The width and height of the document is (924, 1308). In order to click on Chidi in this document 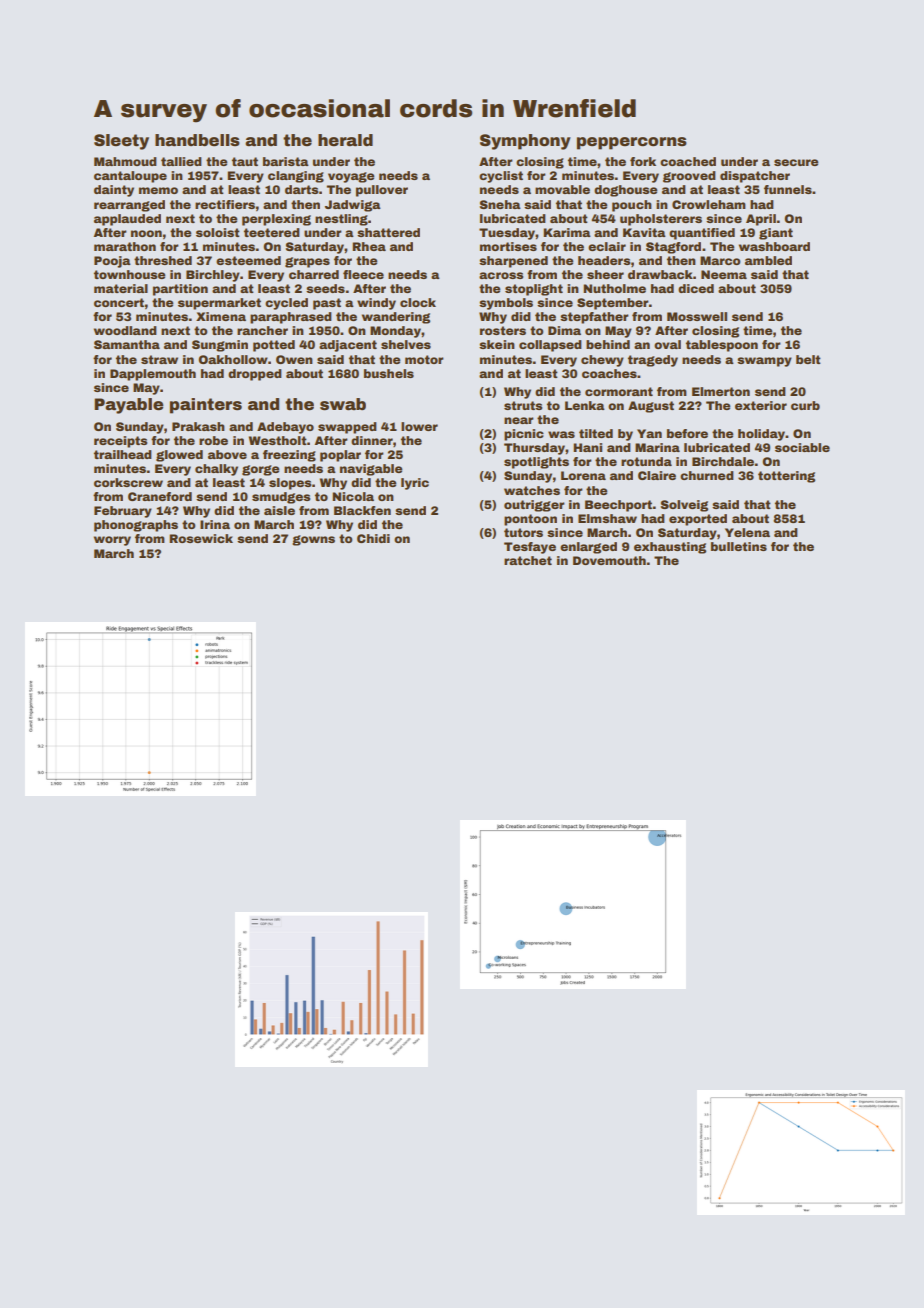, I will do `click(373, 538)`.
